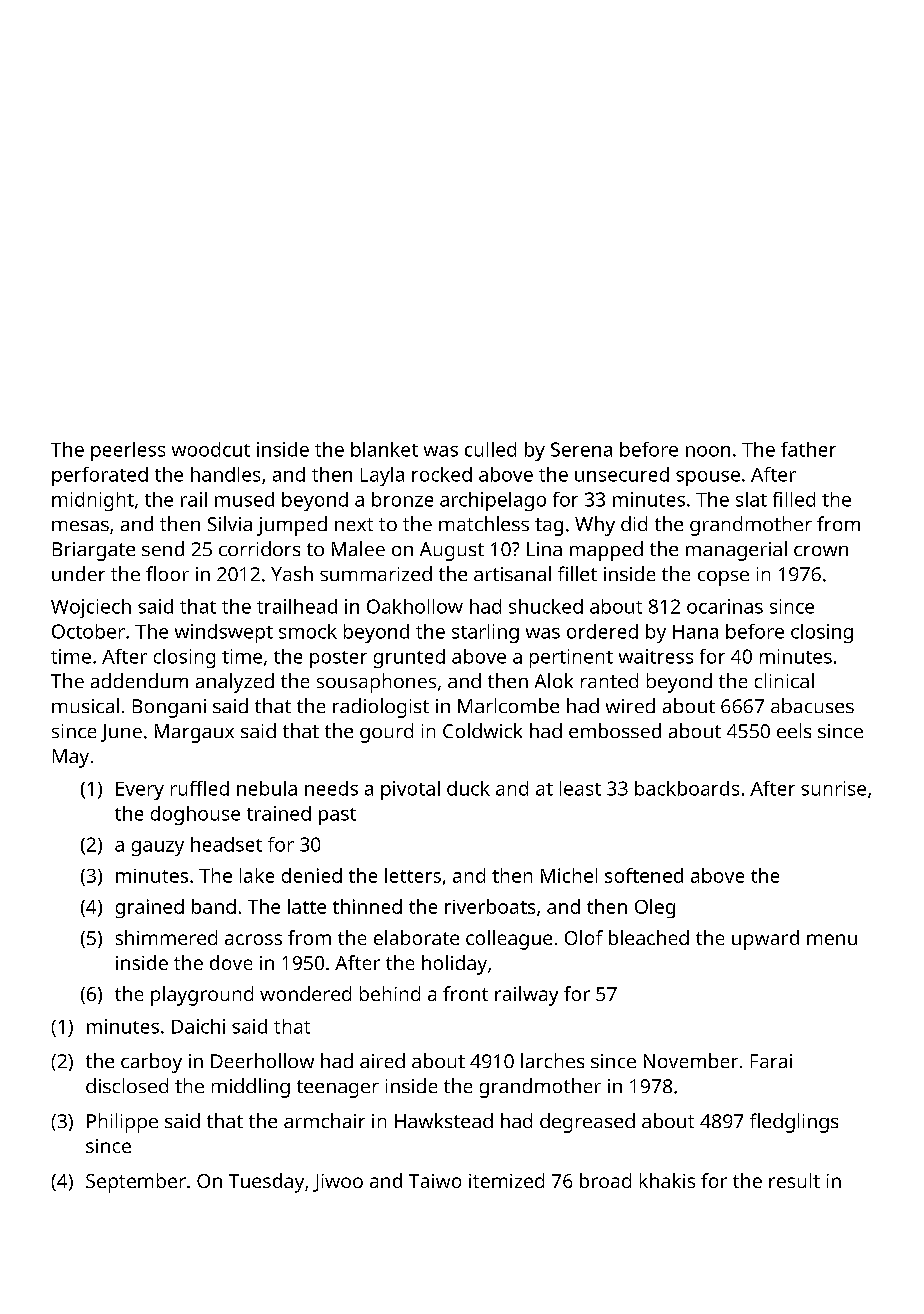 The width and height of the image is (924, 1314). What do you see at coordinates (808, 449) in the image?
I see `father` at bounding box center [808, 449].
